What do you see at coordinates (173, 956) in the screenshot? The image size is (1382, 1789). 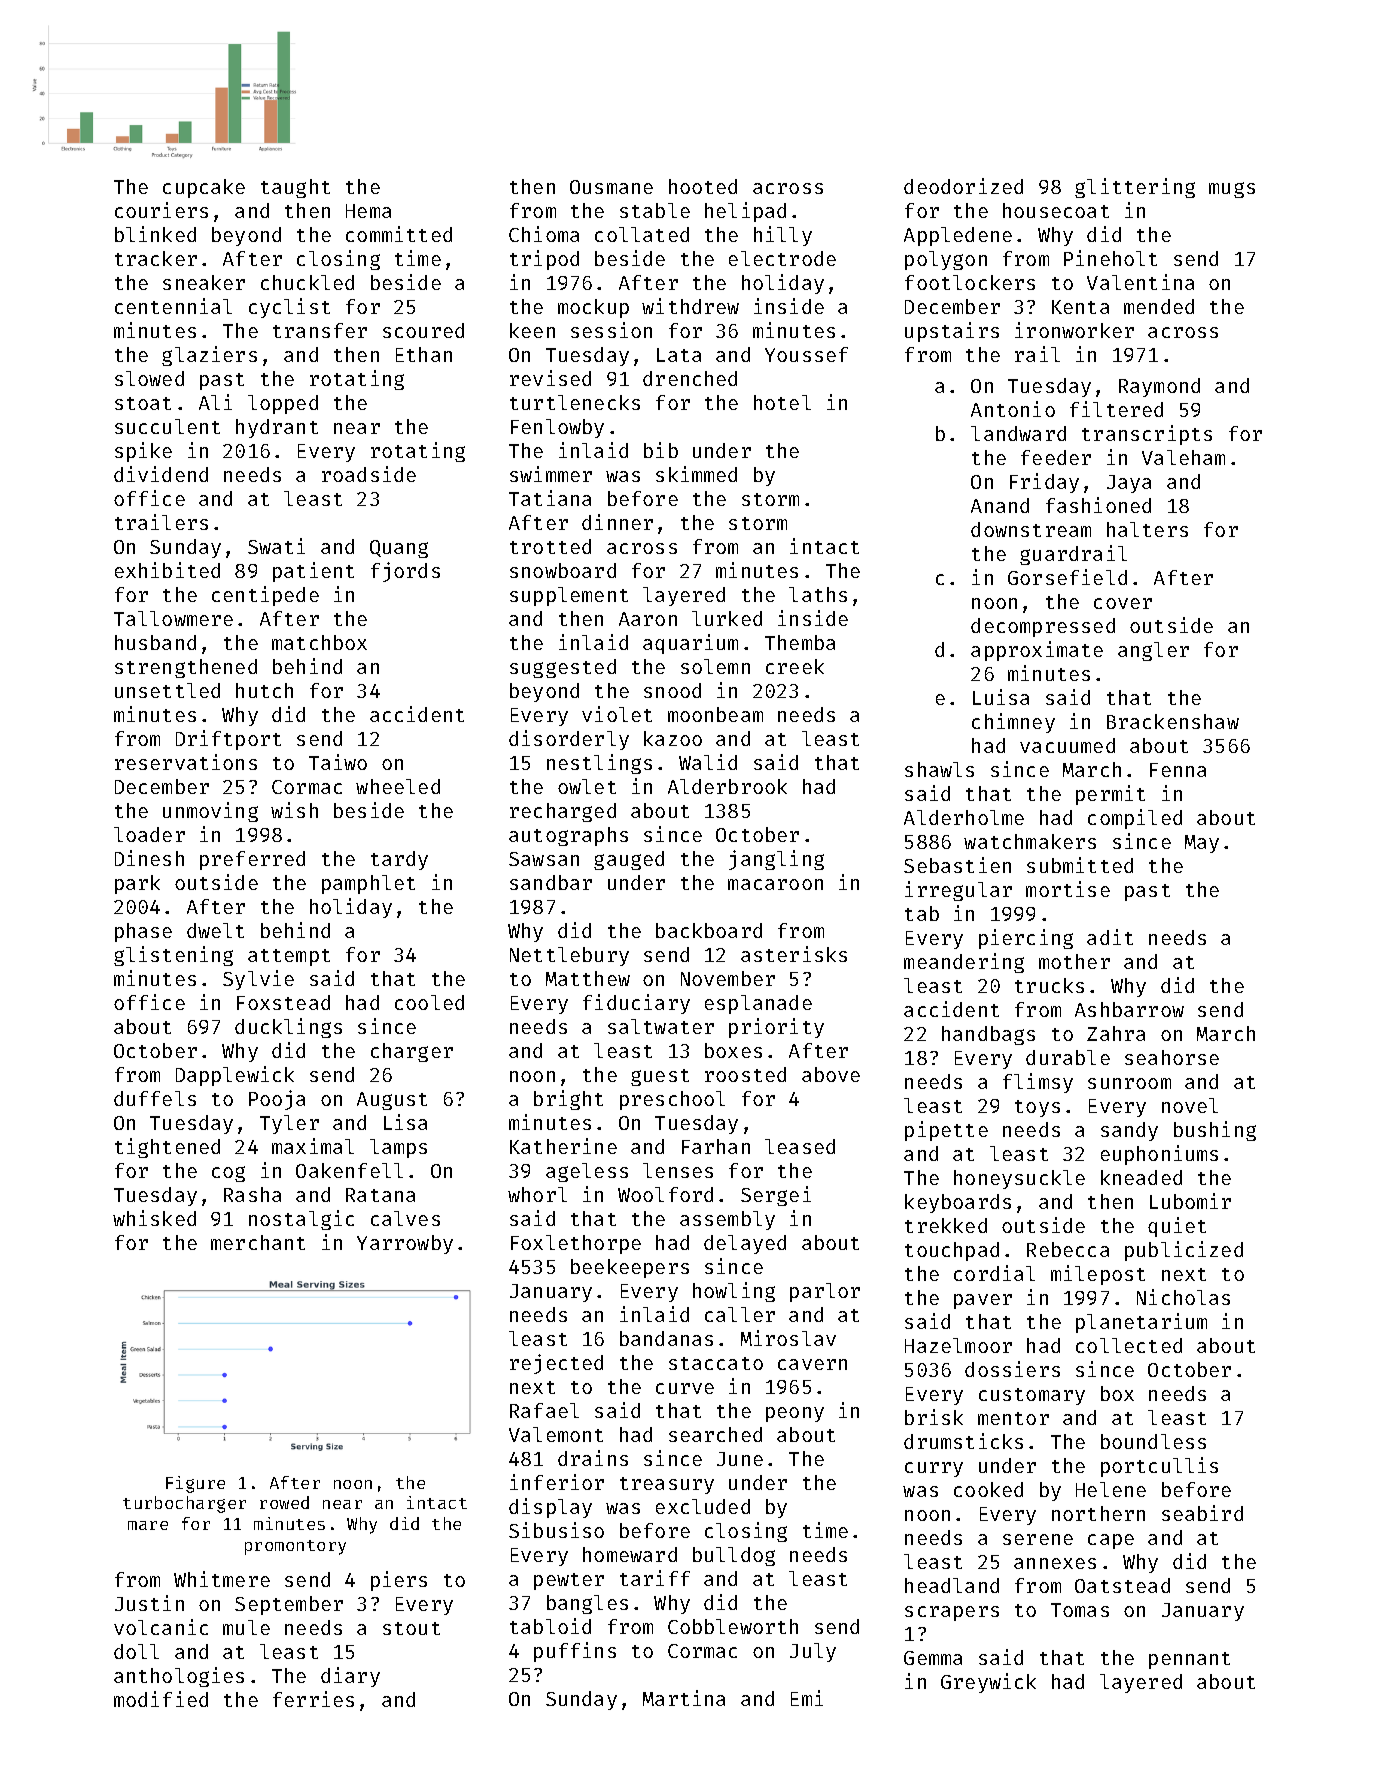 I see `glistening` at bounding box center [173, 956].
